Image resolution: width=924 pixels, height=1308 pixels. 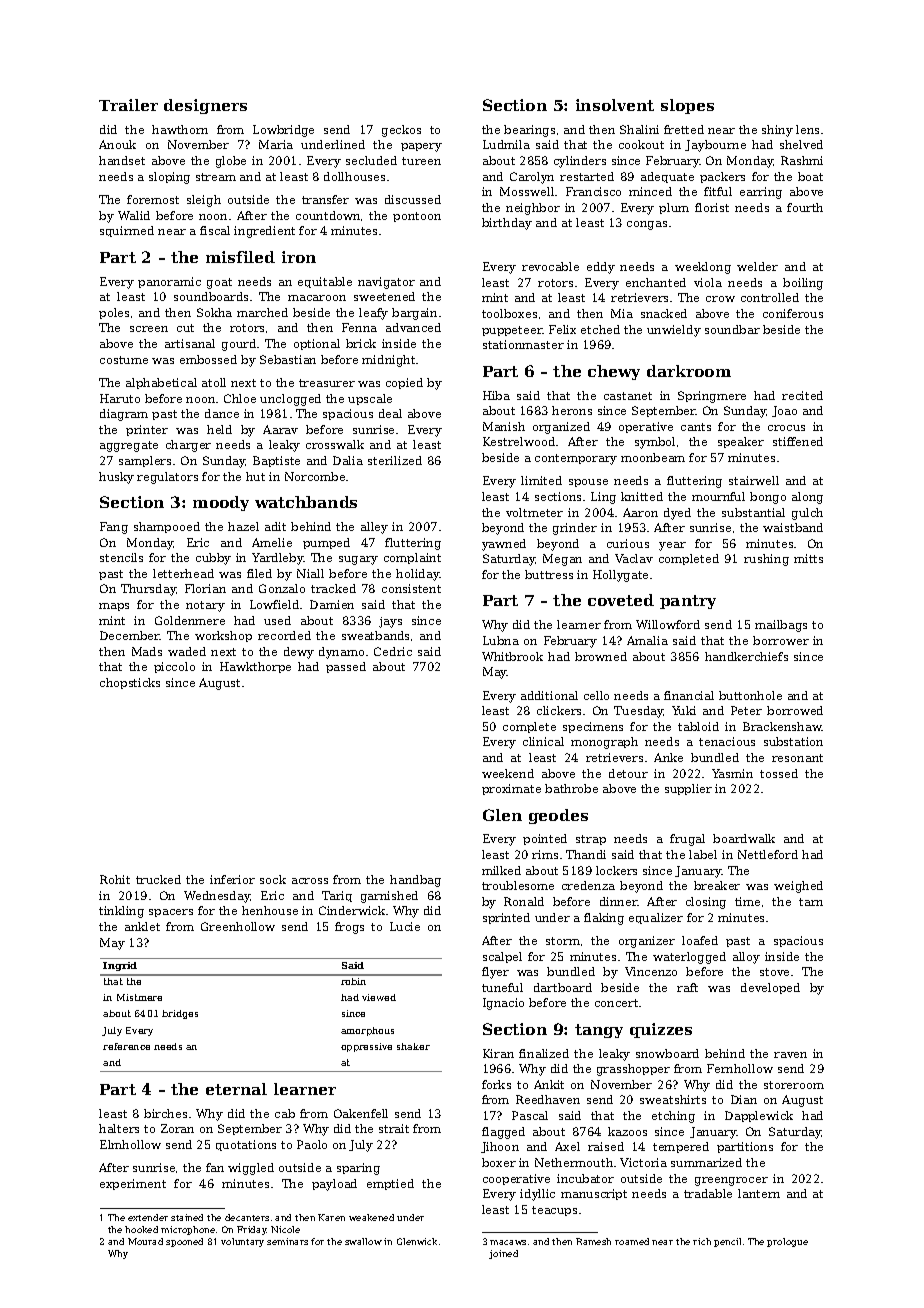 I want to click on herons, so click(x=572, y=410).
